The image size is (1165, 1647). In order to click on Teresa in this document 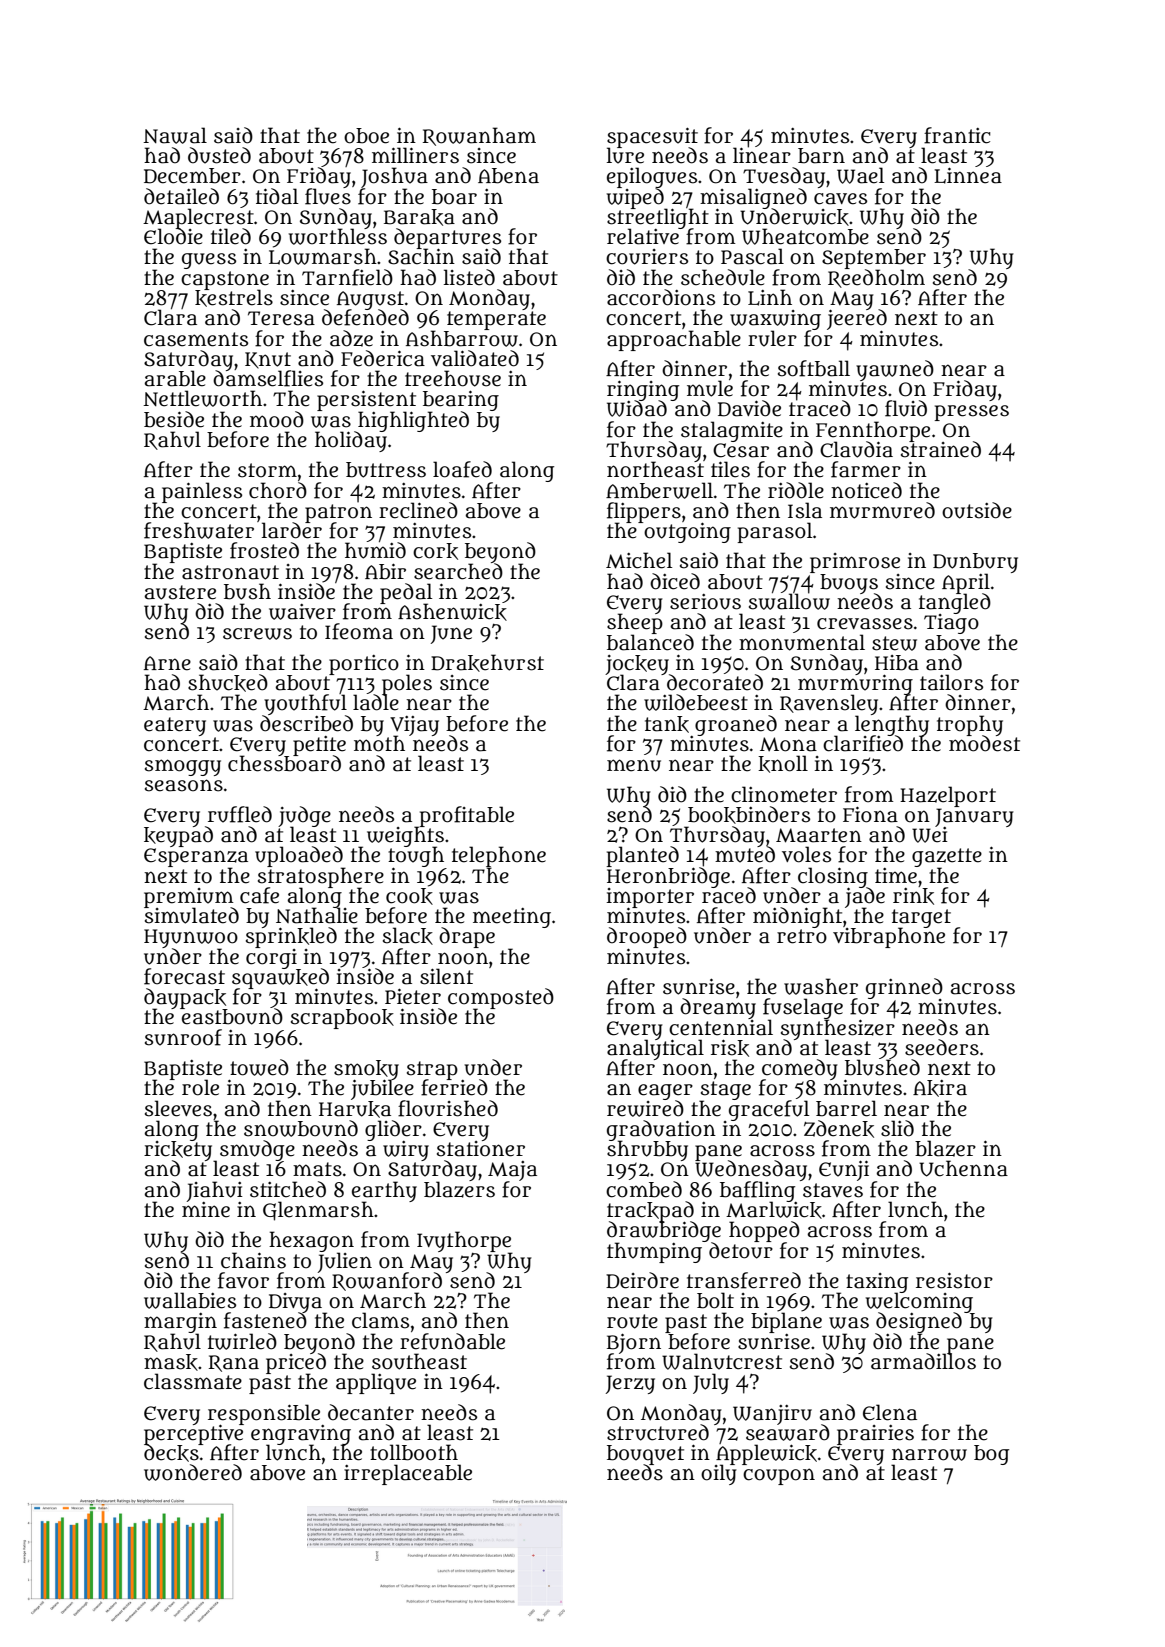, I will do `click(281, 318)`.
